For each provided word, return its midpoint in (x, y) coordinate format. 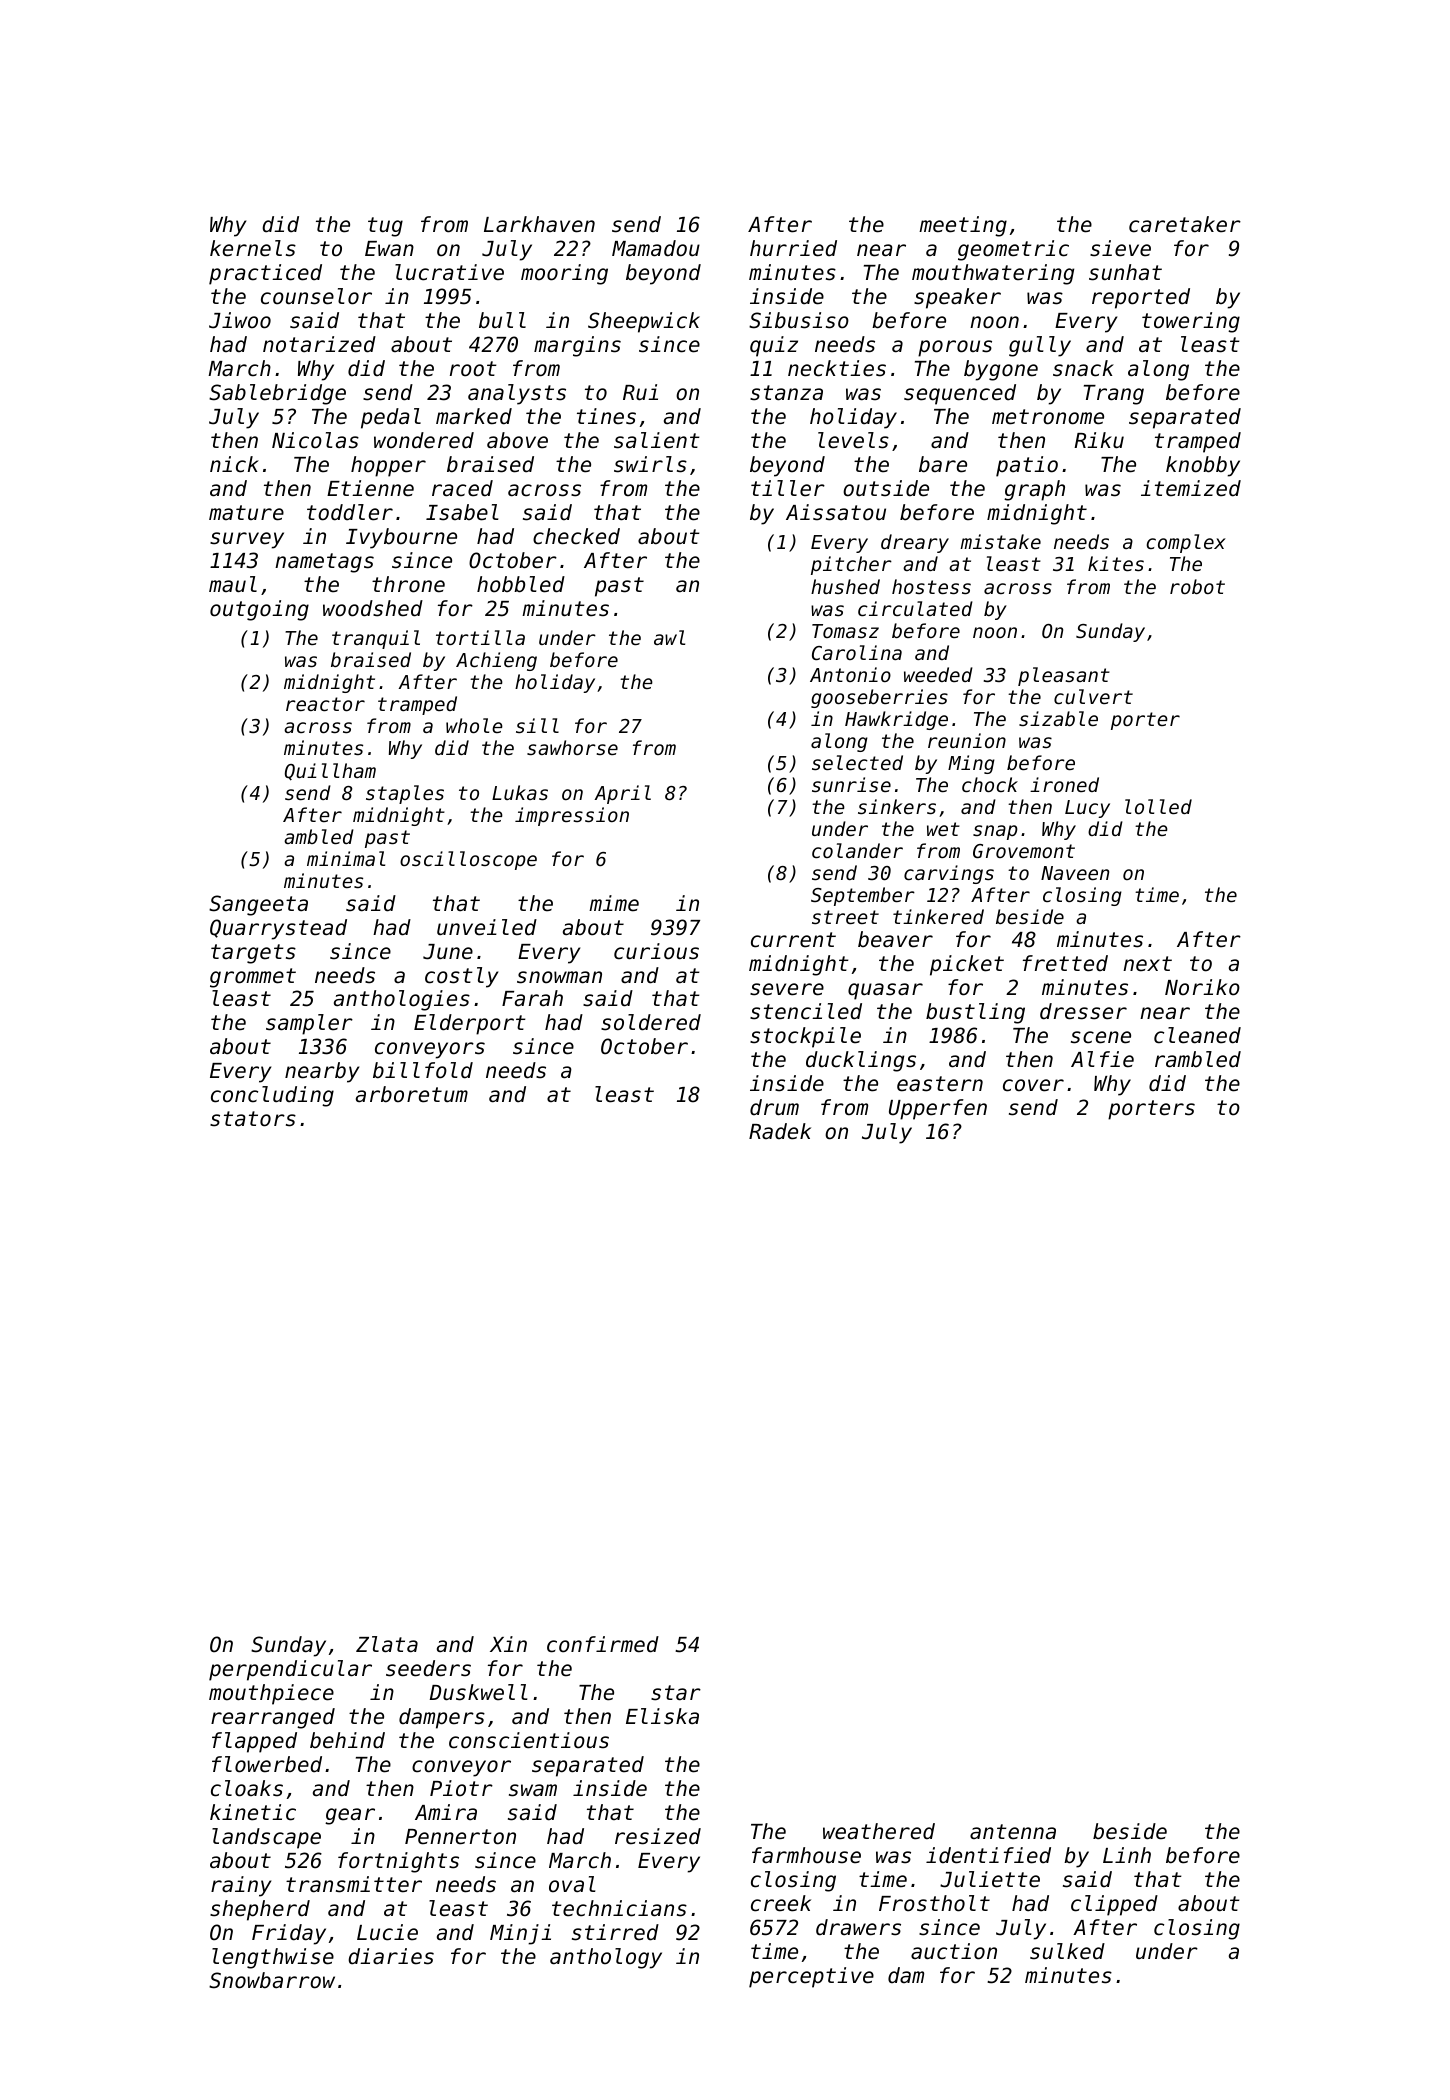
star (676, 1693)
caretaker (1185, 224)
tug (385, 227)
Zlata (387, 1644)
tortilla (480, 637)
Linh (1127, 1855)
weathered (879, 1831)
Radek (780, 1131)
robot (1197, 586)
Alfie (1102, 1059)
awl (669, 637)
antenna (1013, 1832)
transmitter (354, 1884)
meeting (963, 226)
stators (253, 1119)
